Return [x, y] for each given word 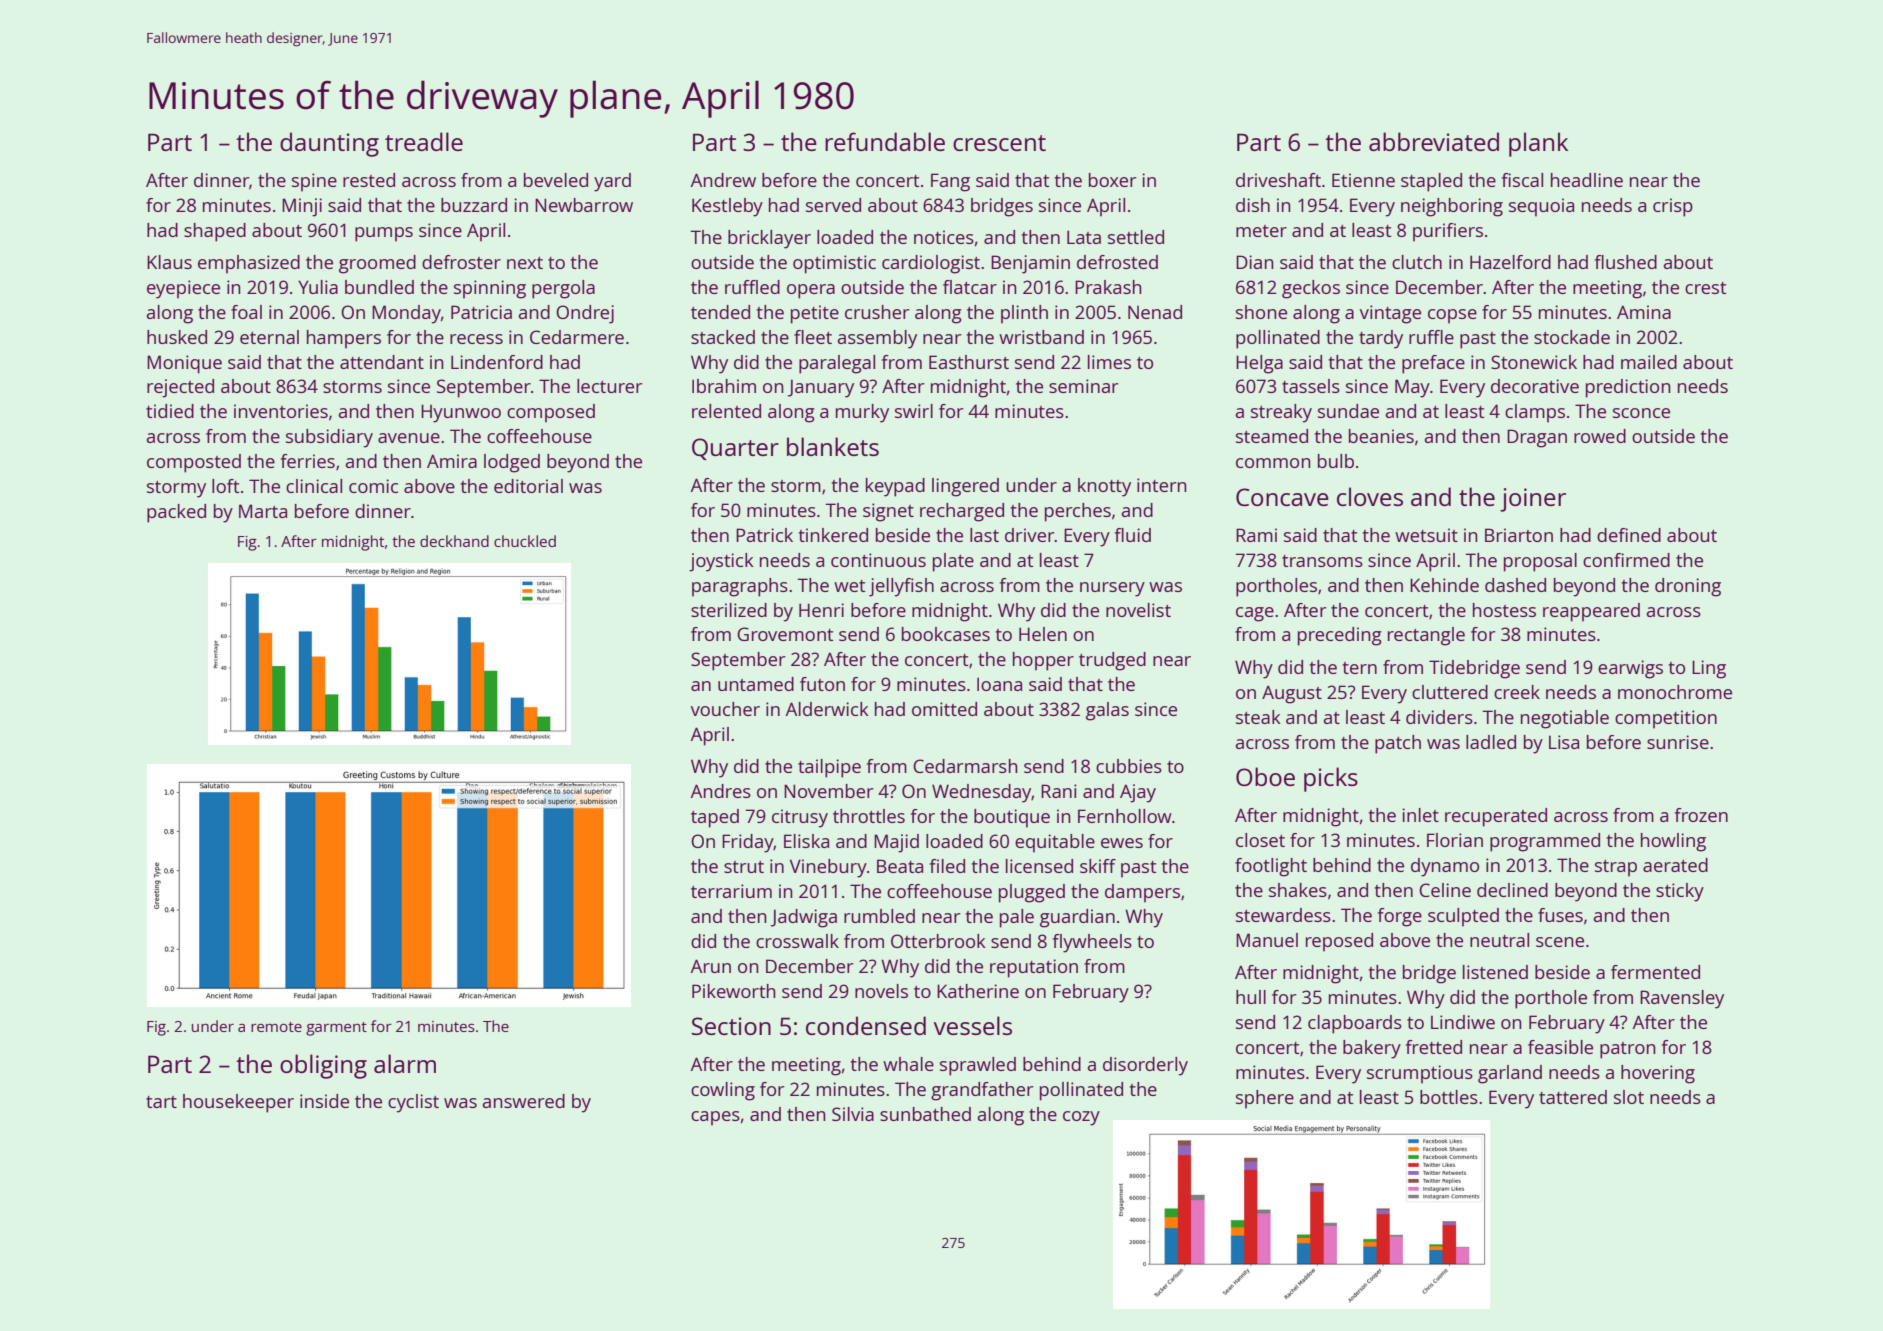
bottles [1449, 1097]
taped [715, 818]
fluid [1133, 535]
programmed [1545, 842]
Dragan [1537, 438]
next [525, 263]
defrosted [1117, 262]
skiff [1098, 866]
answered [524, 1101]
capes [715, 1118]
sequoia [1541, 207]
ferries [308, 461]
